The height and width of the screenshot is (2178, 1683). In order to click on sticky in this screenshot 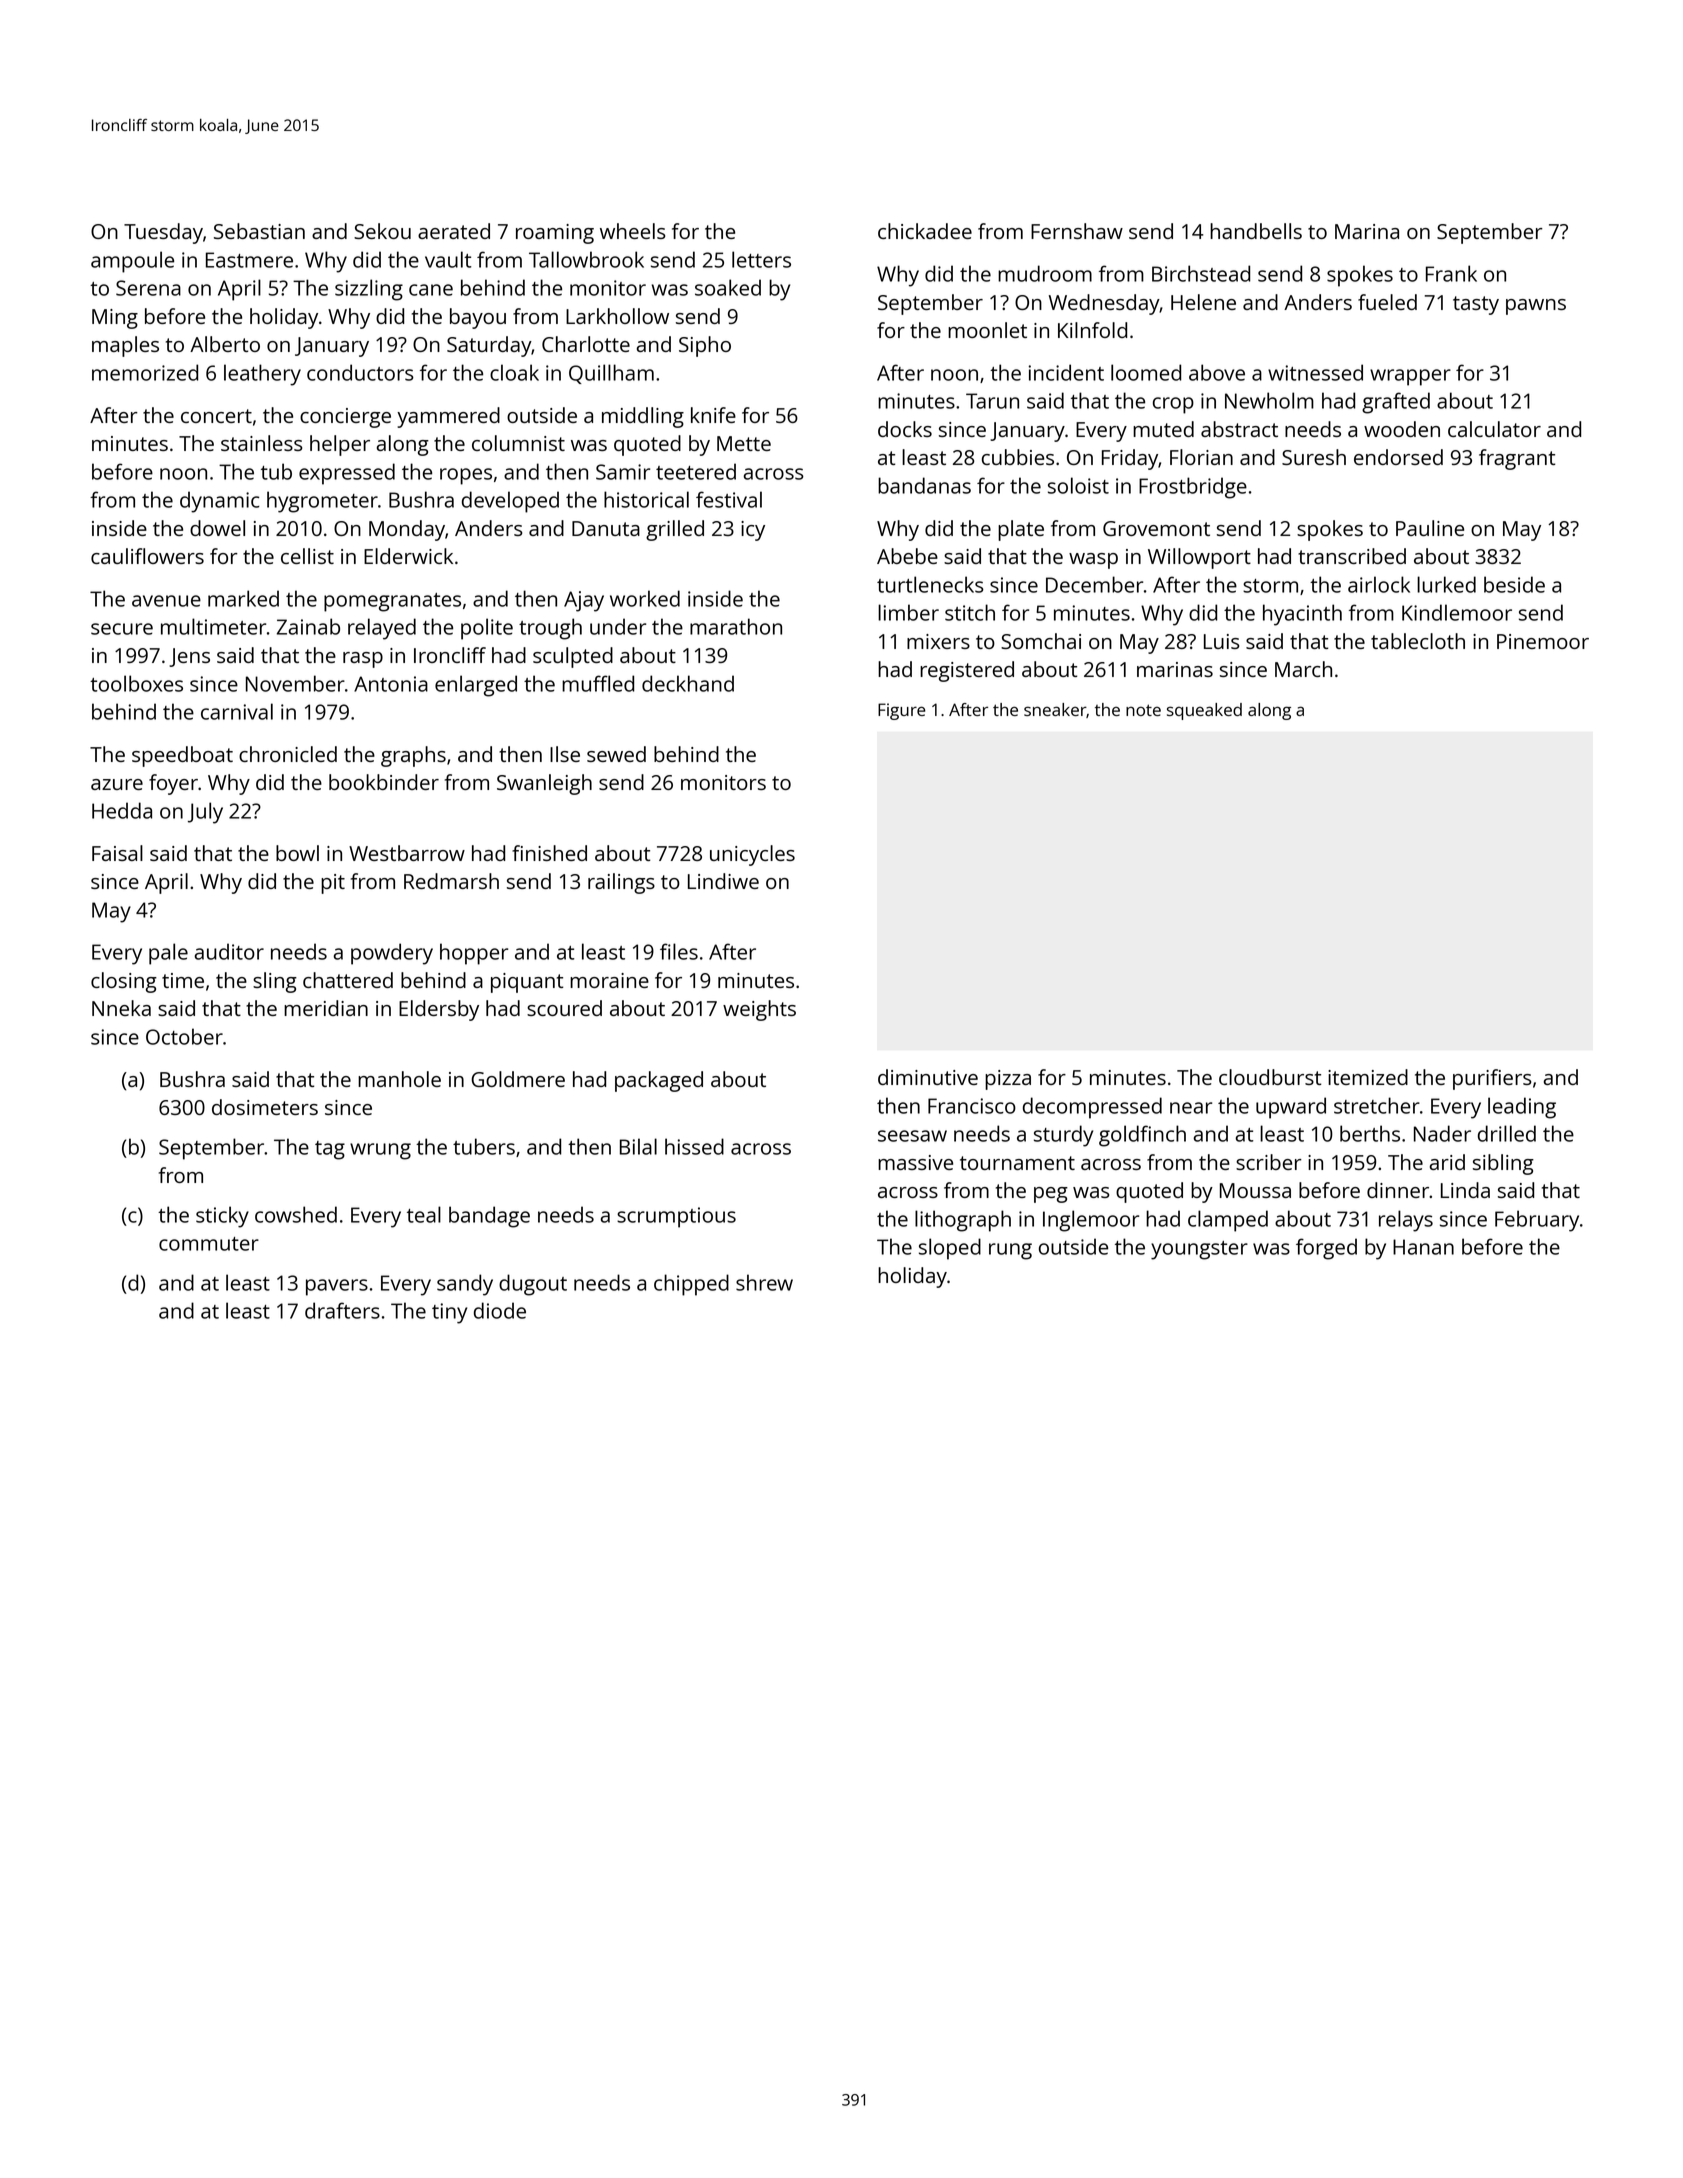, I will do `click(222, 1217)`.
